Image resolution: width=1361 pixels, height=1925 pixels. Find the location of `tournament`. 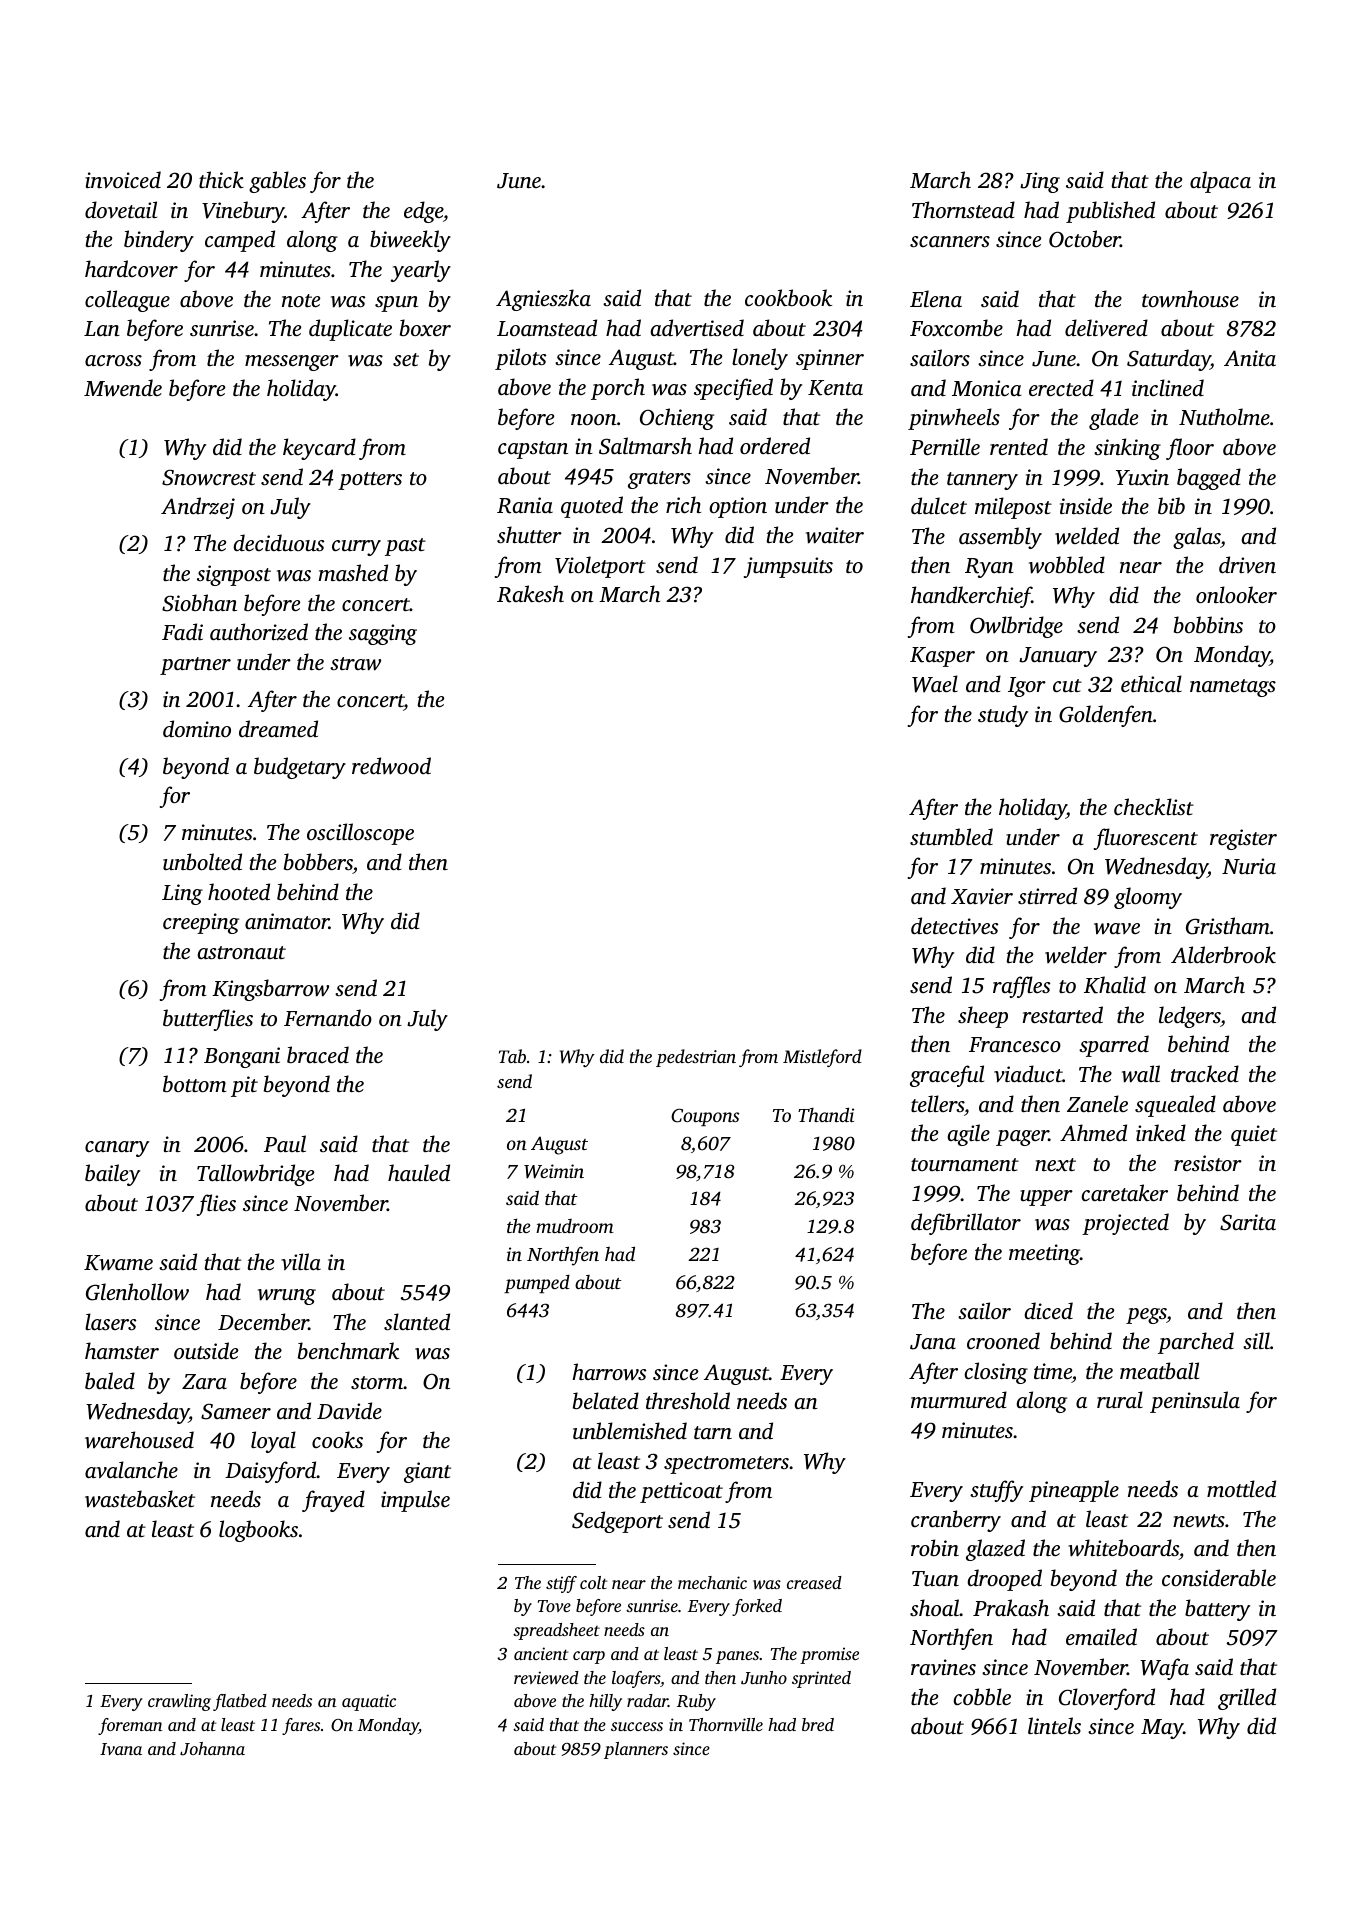

tournament is located at coordinates (965, 1164).
